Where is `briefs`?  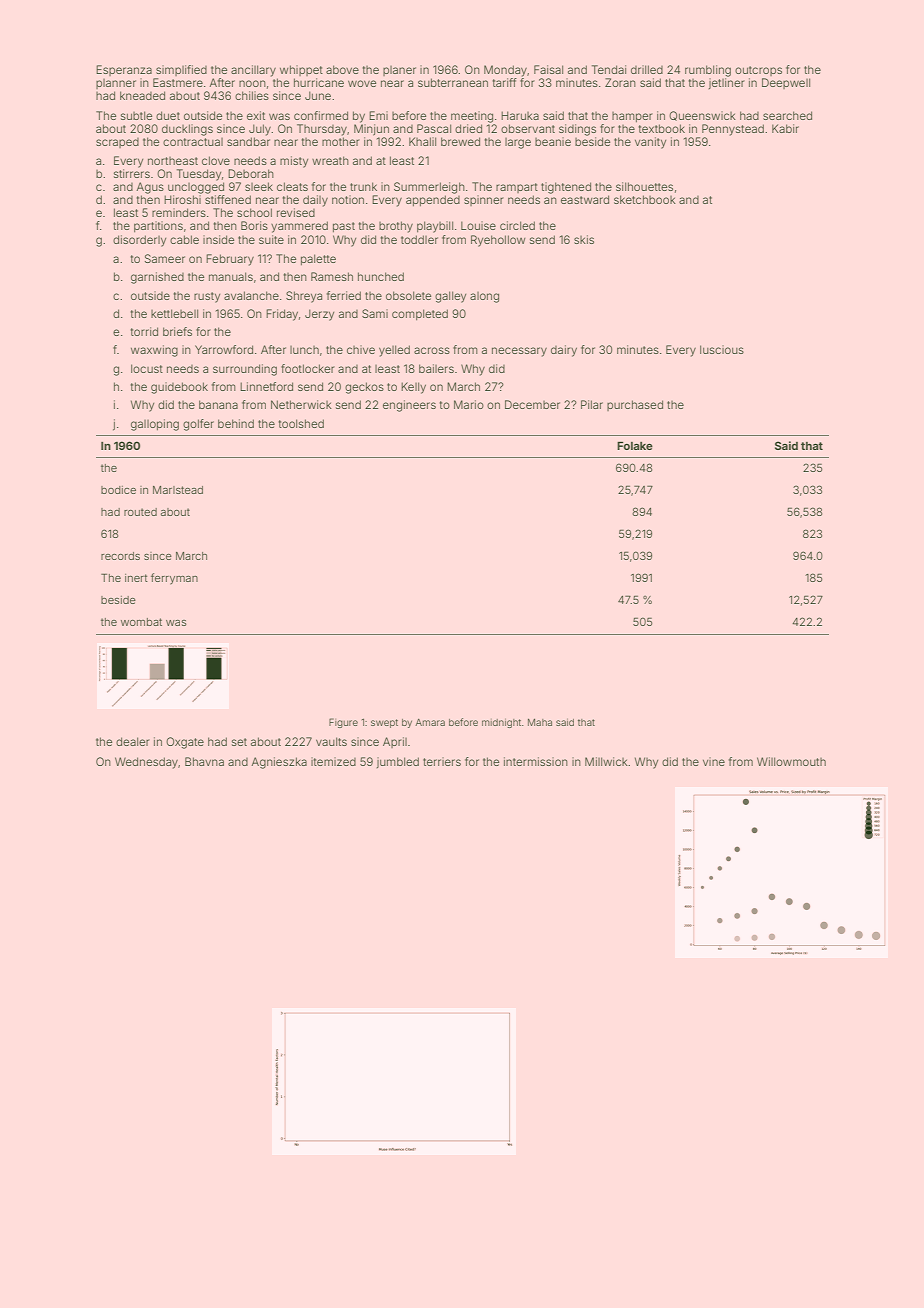
briefs is located at coordinates (177, 331).
